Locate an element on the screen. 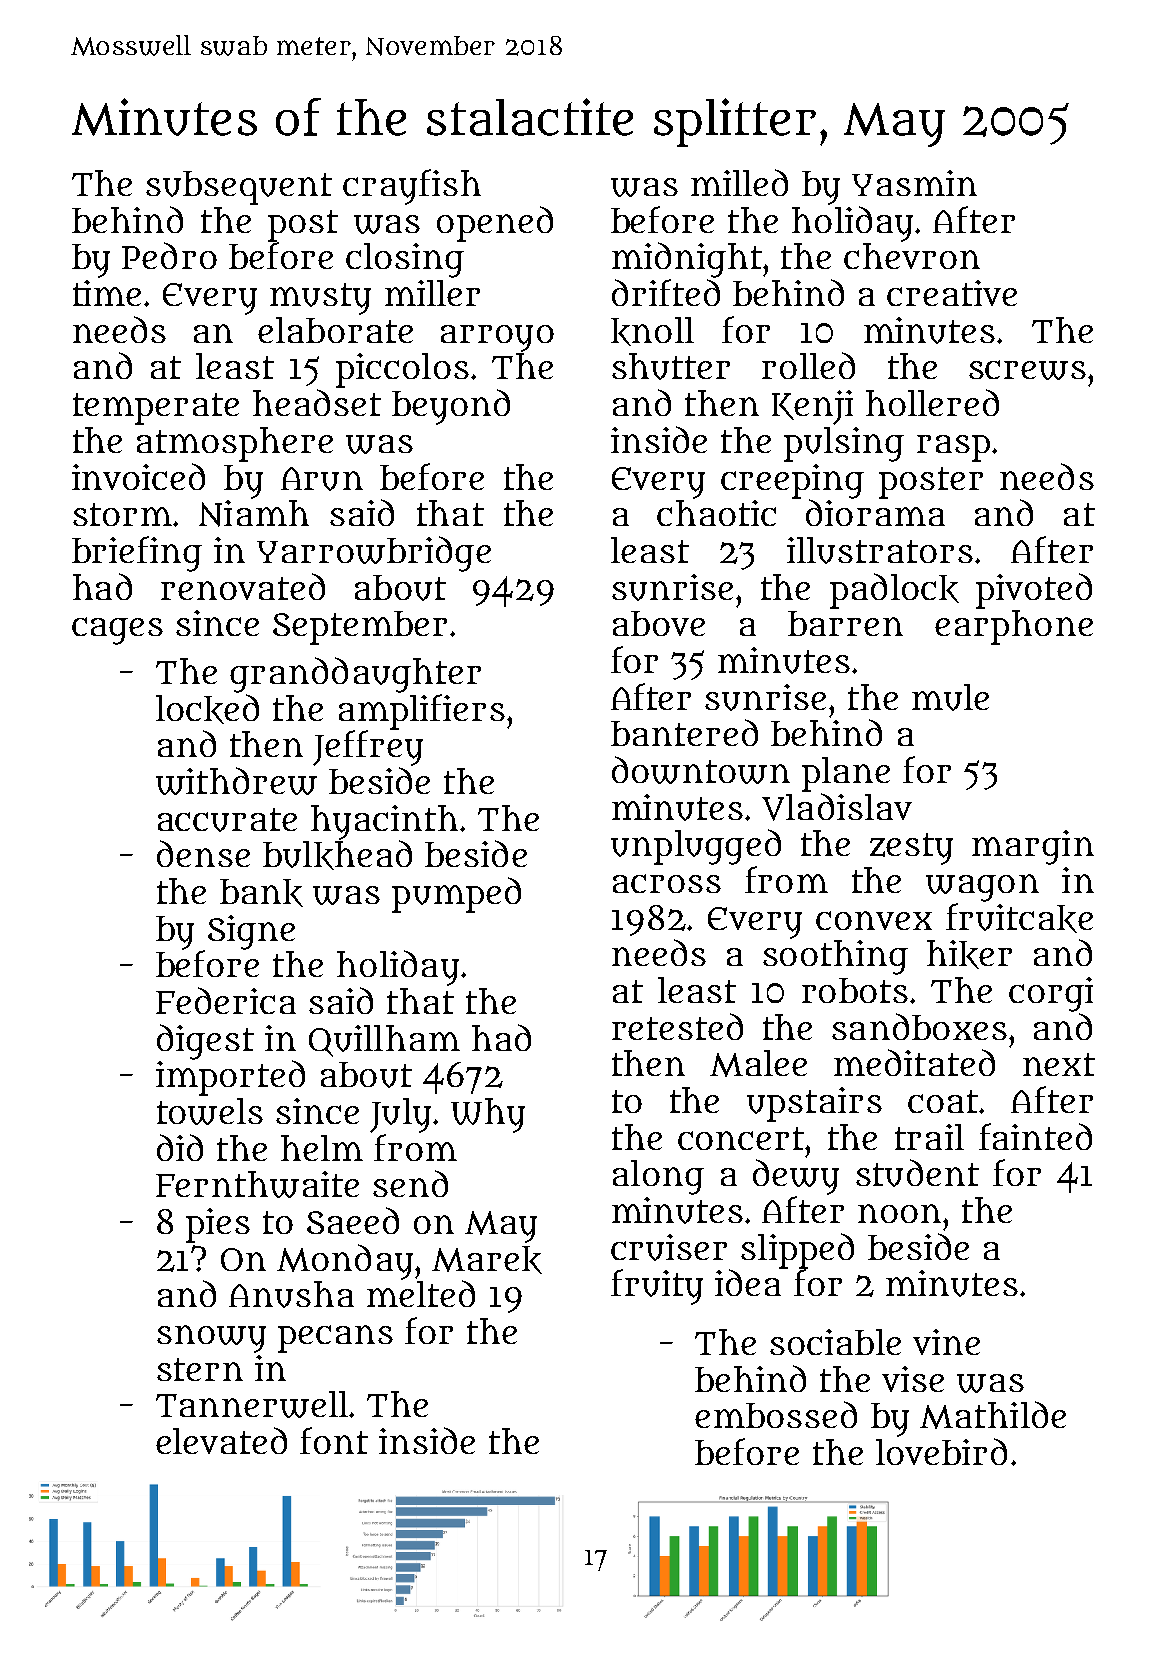 The image size is (1165, 1654). bantered is located at coordinates (684, 732).
